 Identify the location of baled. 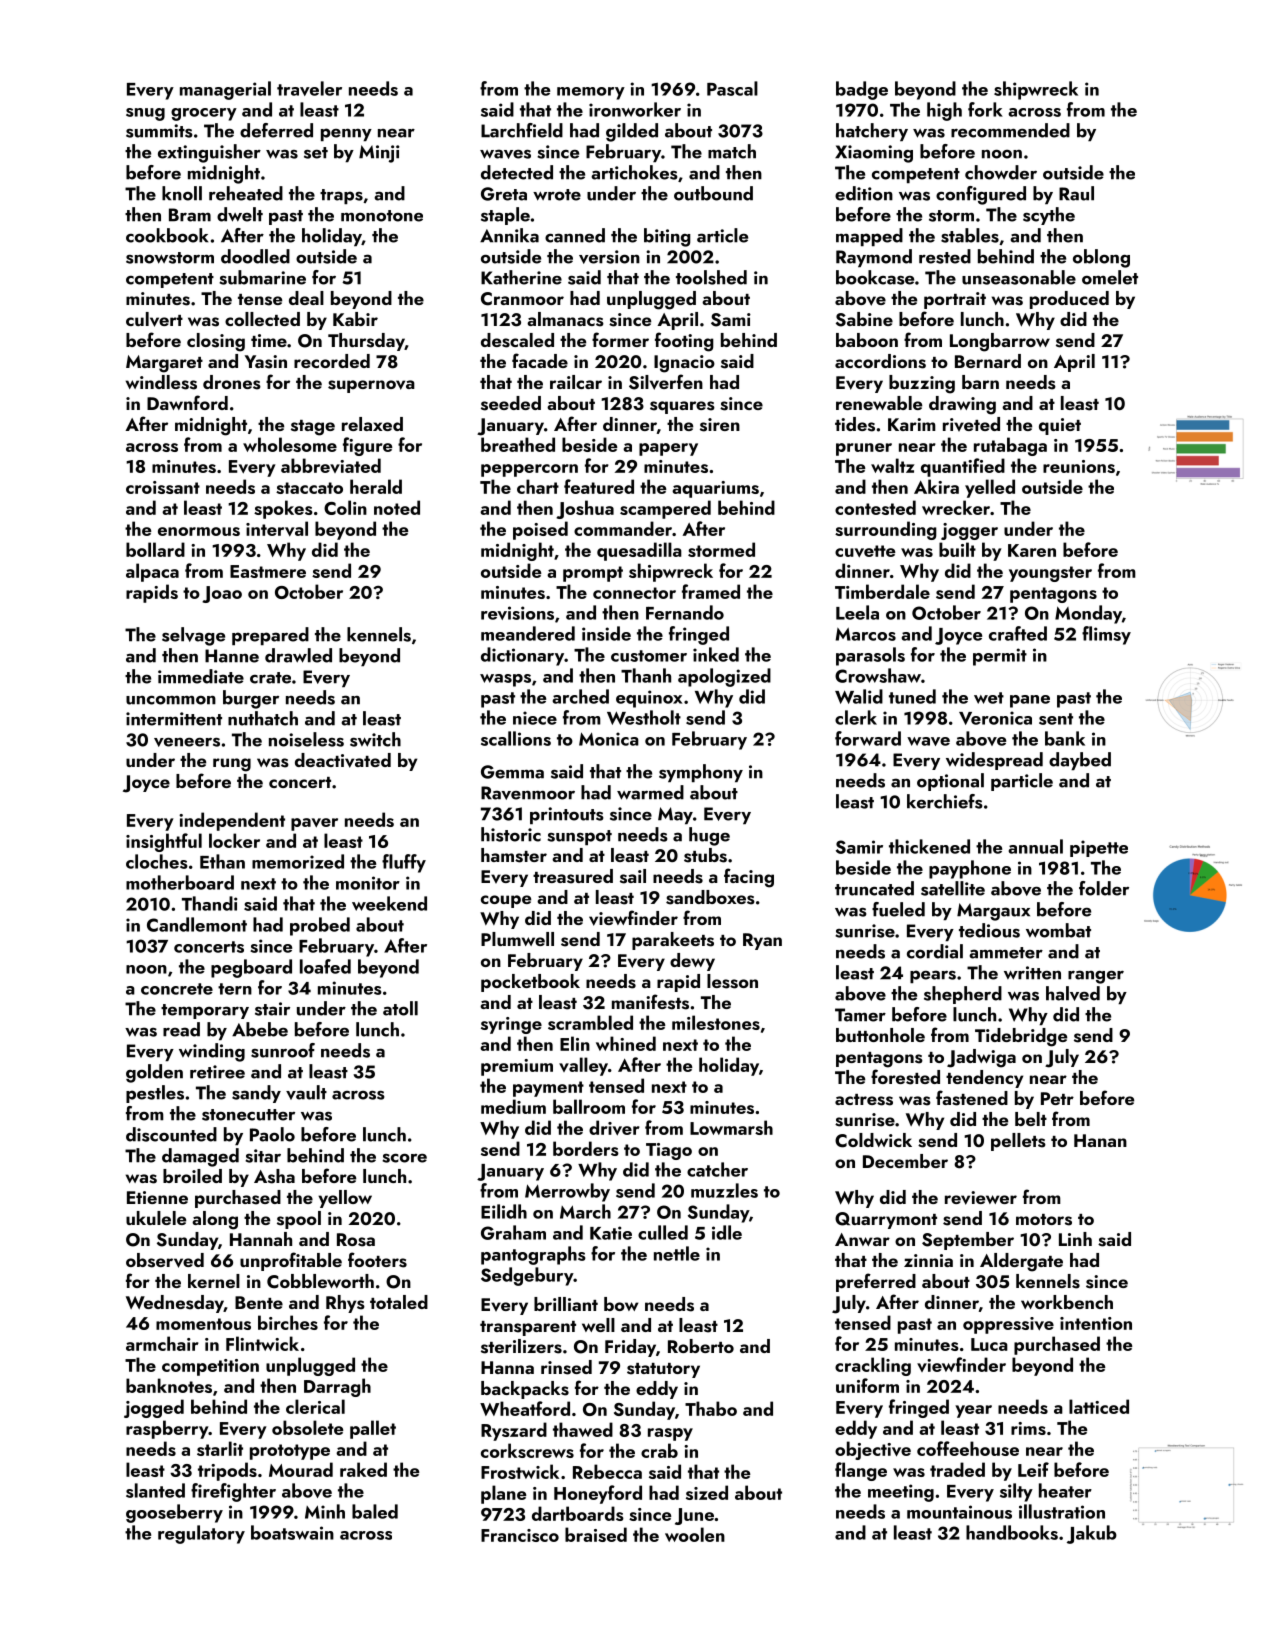
(375, 1511).
